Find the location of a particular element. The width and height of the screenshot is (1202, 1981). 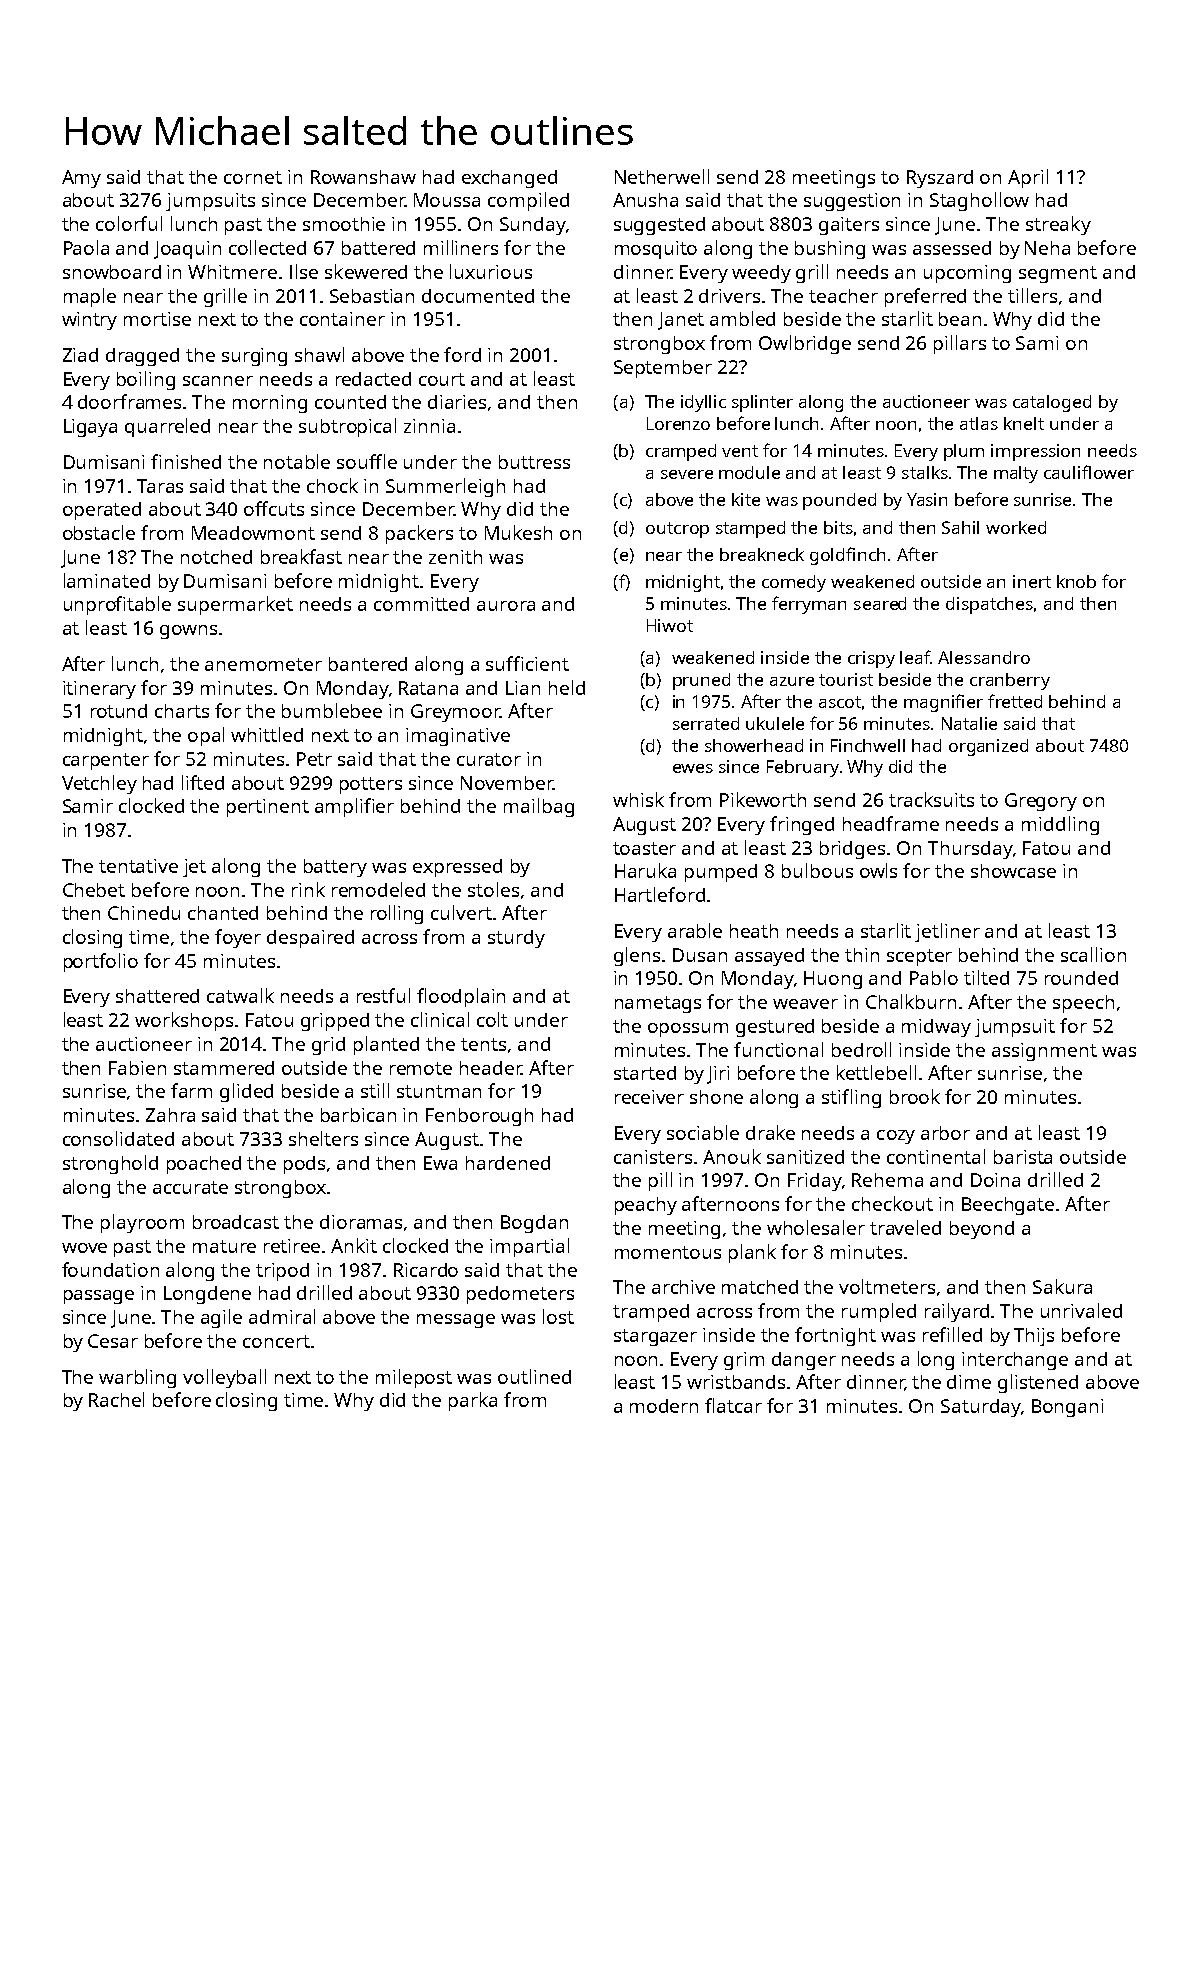

bits is located at coordinates (838, 527).
